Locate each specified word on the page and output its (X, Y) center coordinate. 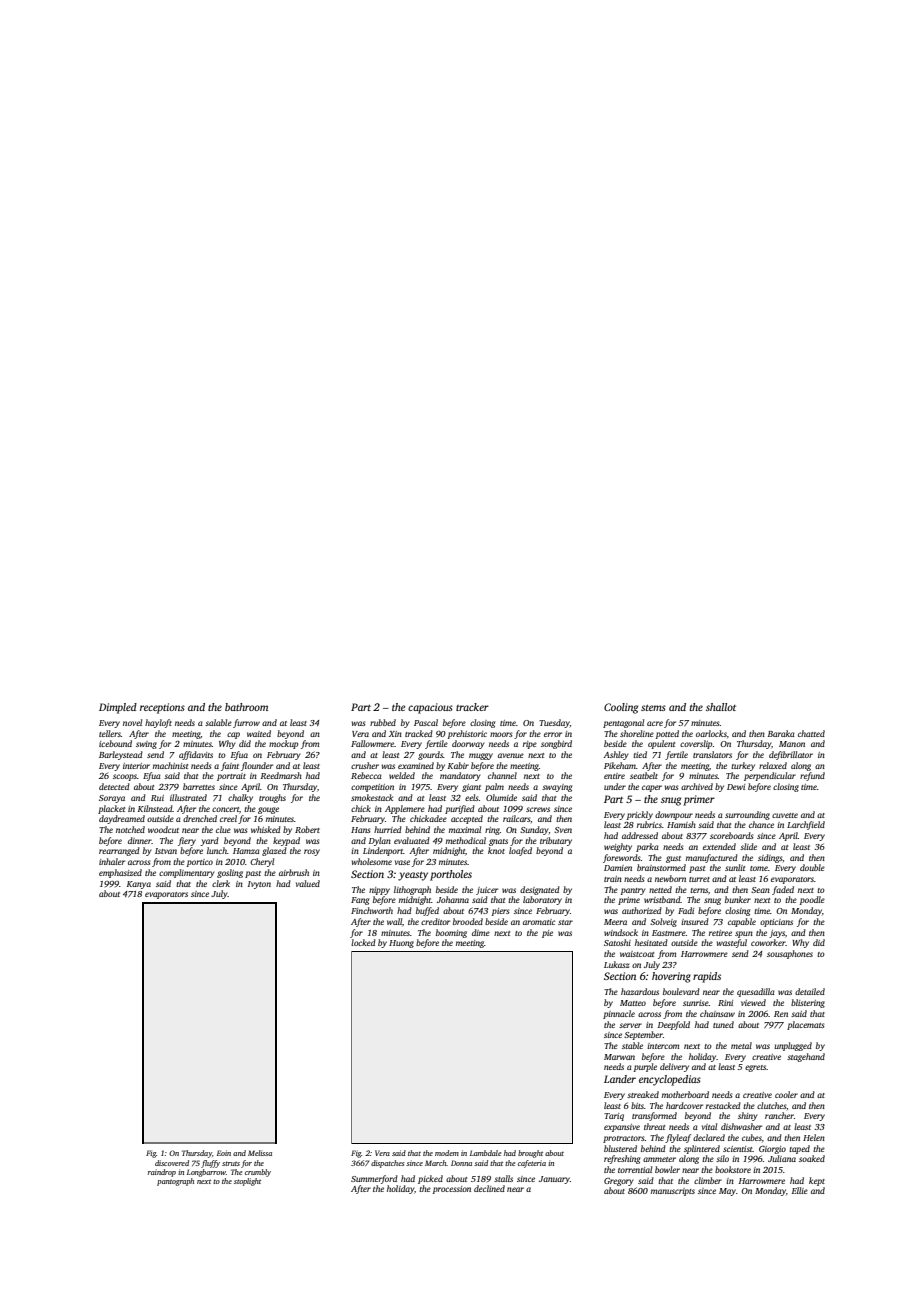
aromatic (539, 922)
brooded (468, 921)
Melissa (260, 1153)
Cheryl (262, 862)
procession (451, 1190)
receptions (162, 708)
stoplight (247, 1182)
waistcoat (637, 954)
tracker (472, 707)
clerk (221, 883)
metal (741, 1045)
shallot (721, 707)
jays (777, 934)
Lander (620, 1079)
